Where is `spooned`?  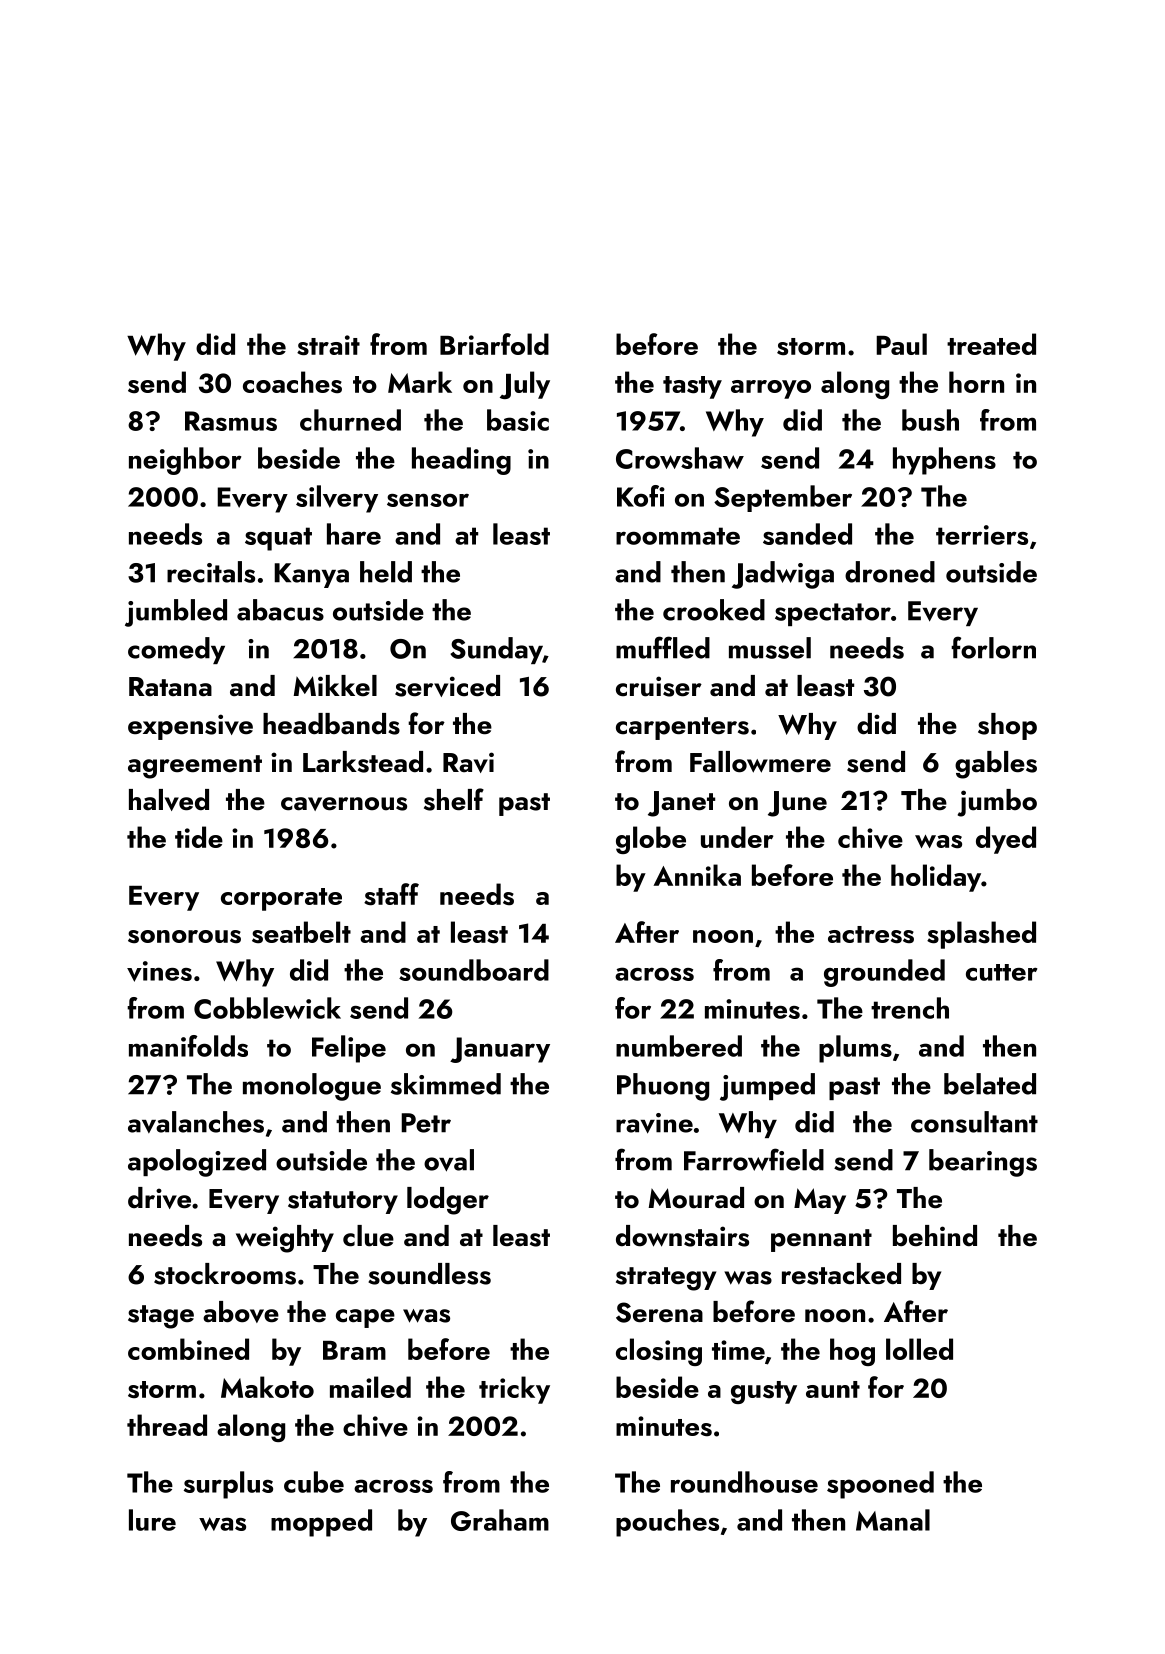 spooned is located at coordinates (880, 1485).
